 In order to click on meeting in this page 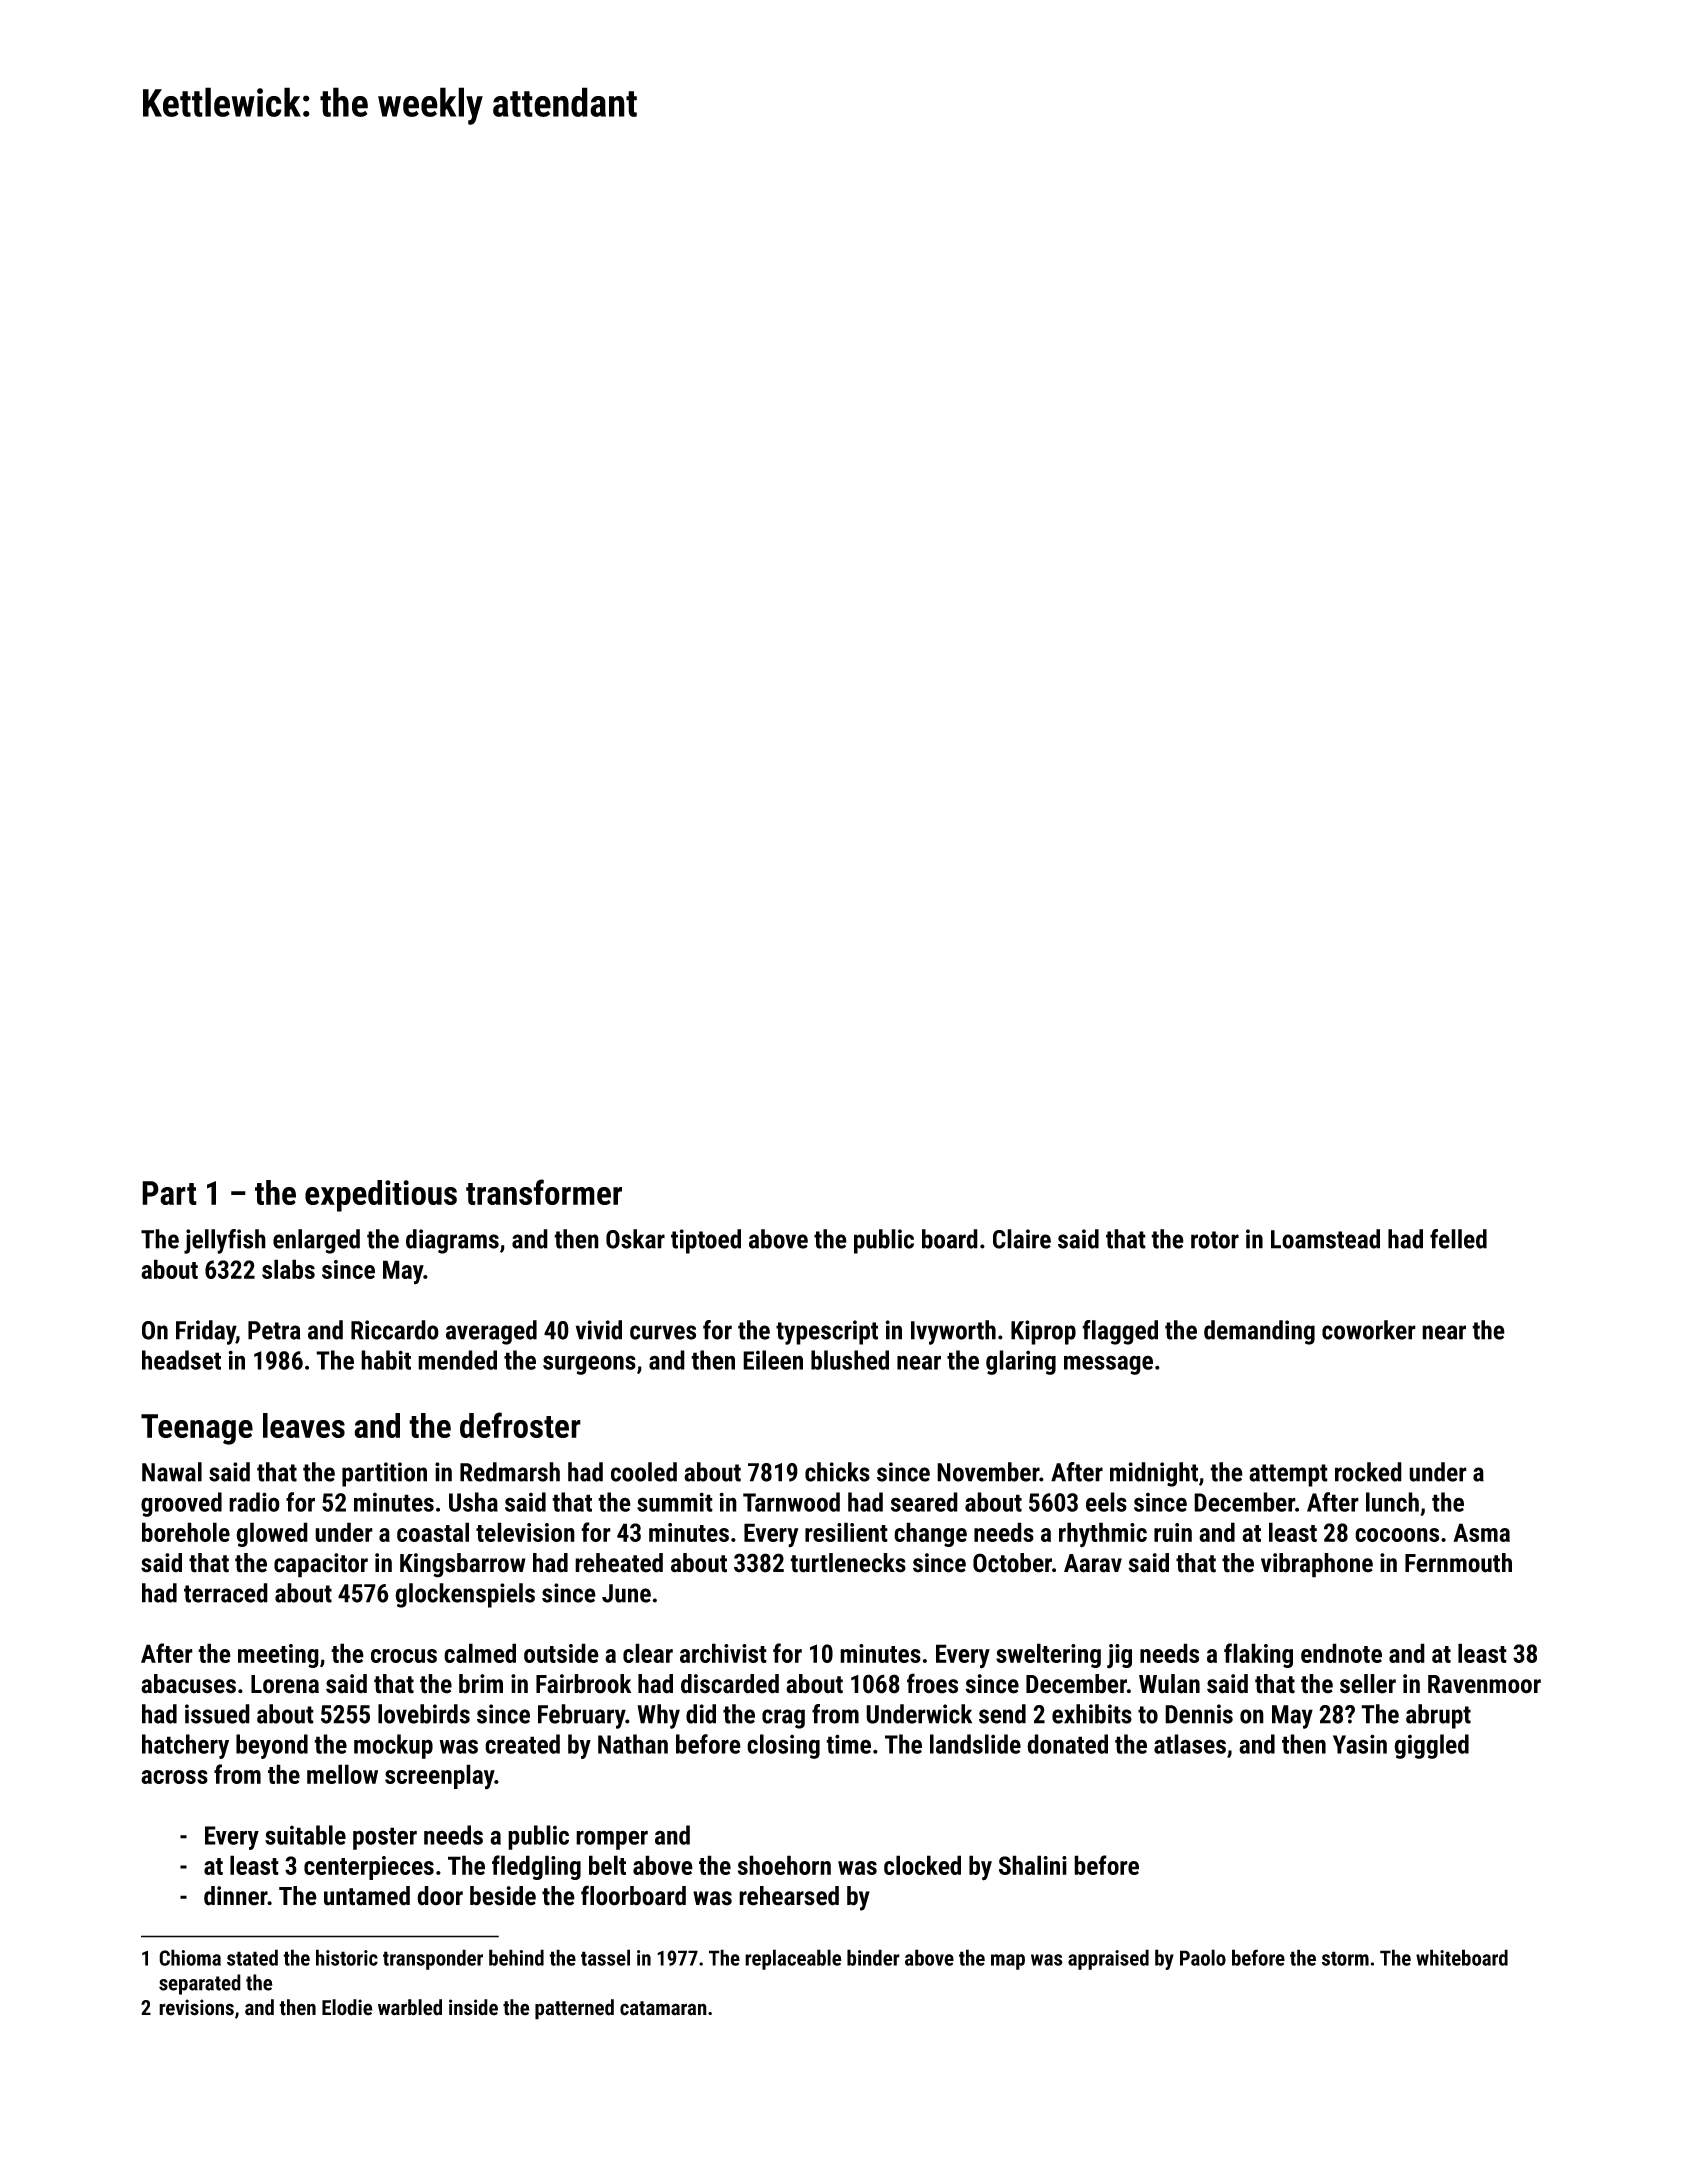, I will do `click(278, 1656)`.
